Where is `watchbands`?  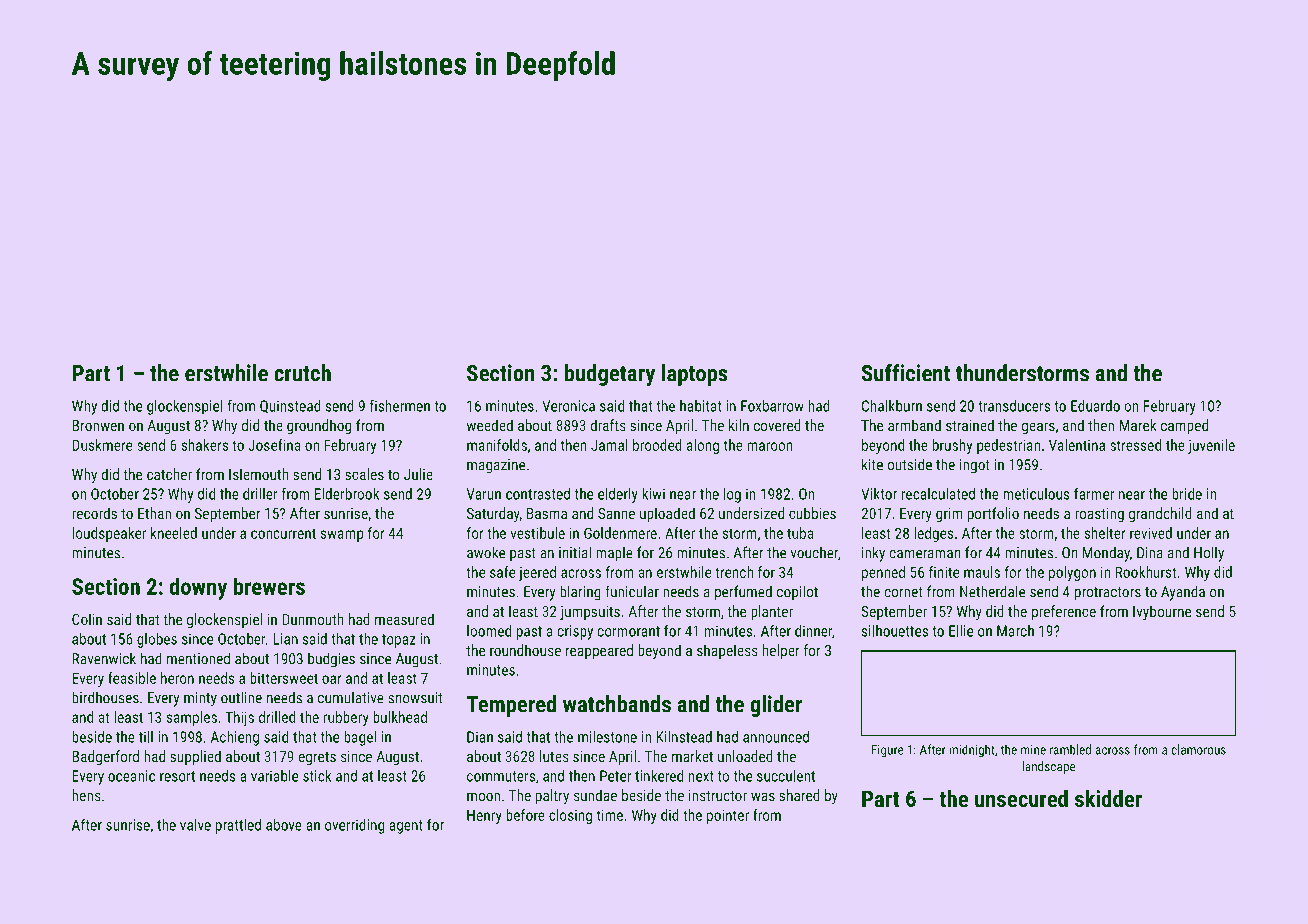
watchbands is located at coordinates (617, 704).
